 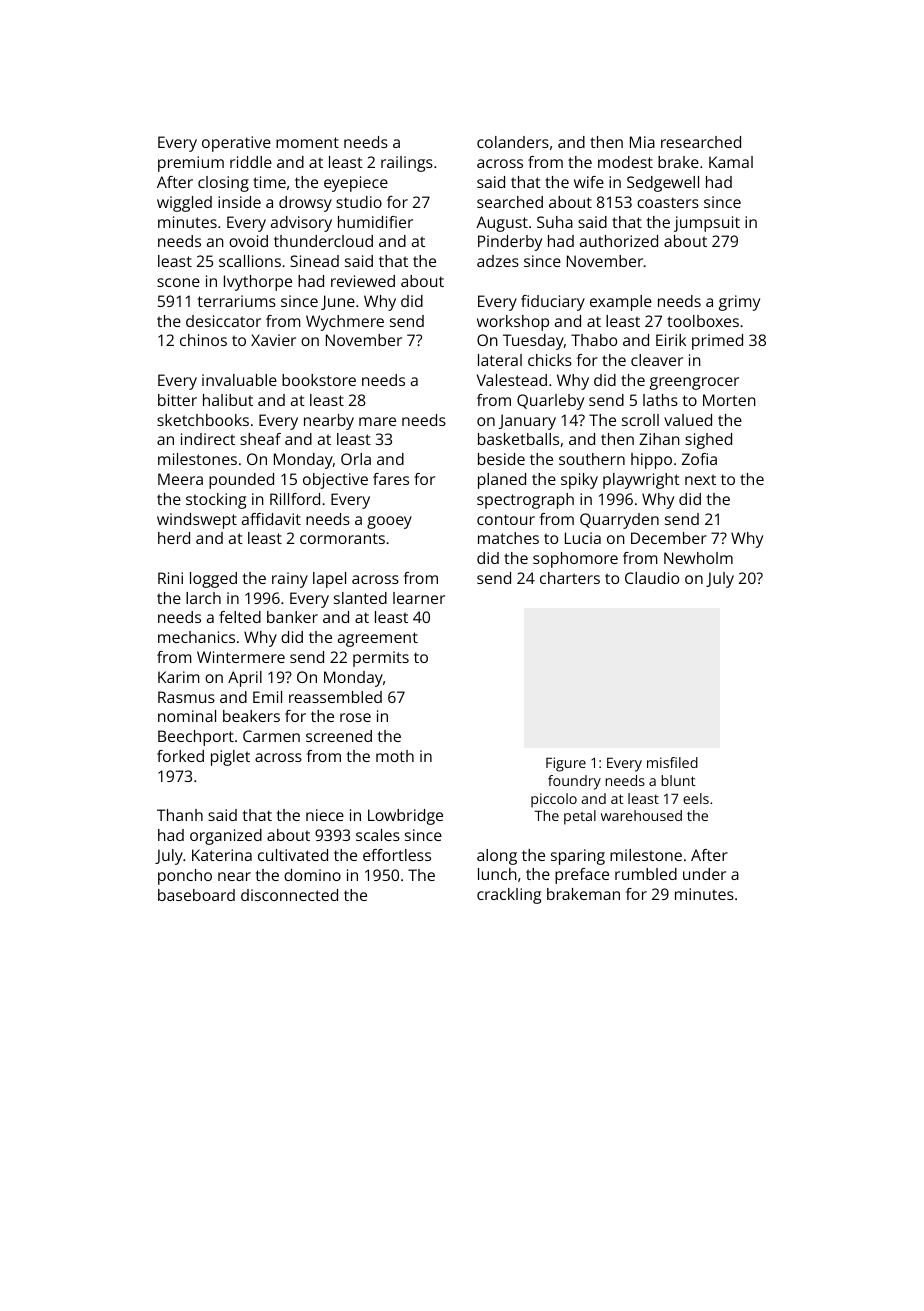 I want to click on crackling, so click(x=509, y=896).
